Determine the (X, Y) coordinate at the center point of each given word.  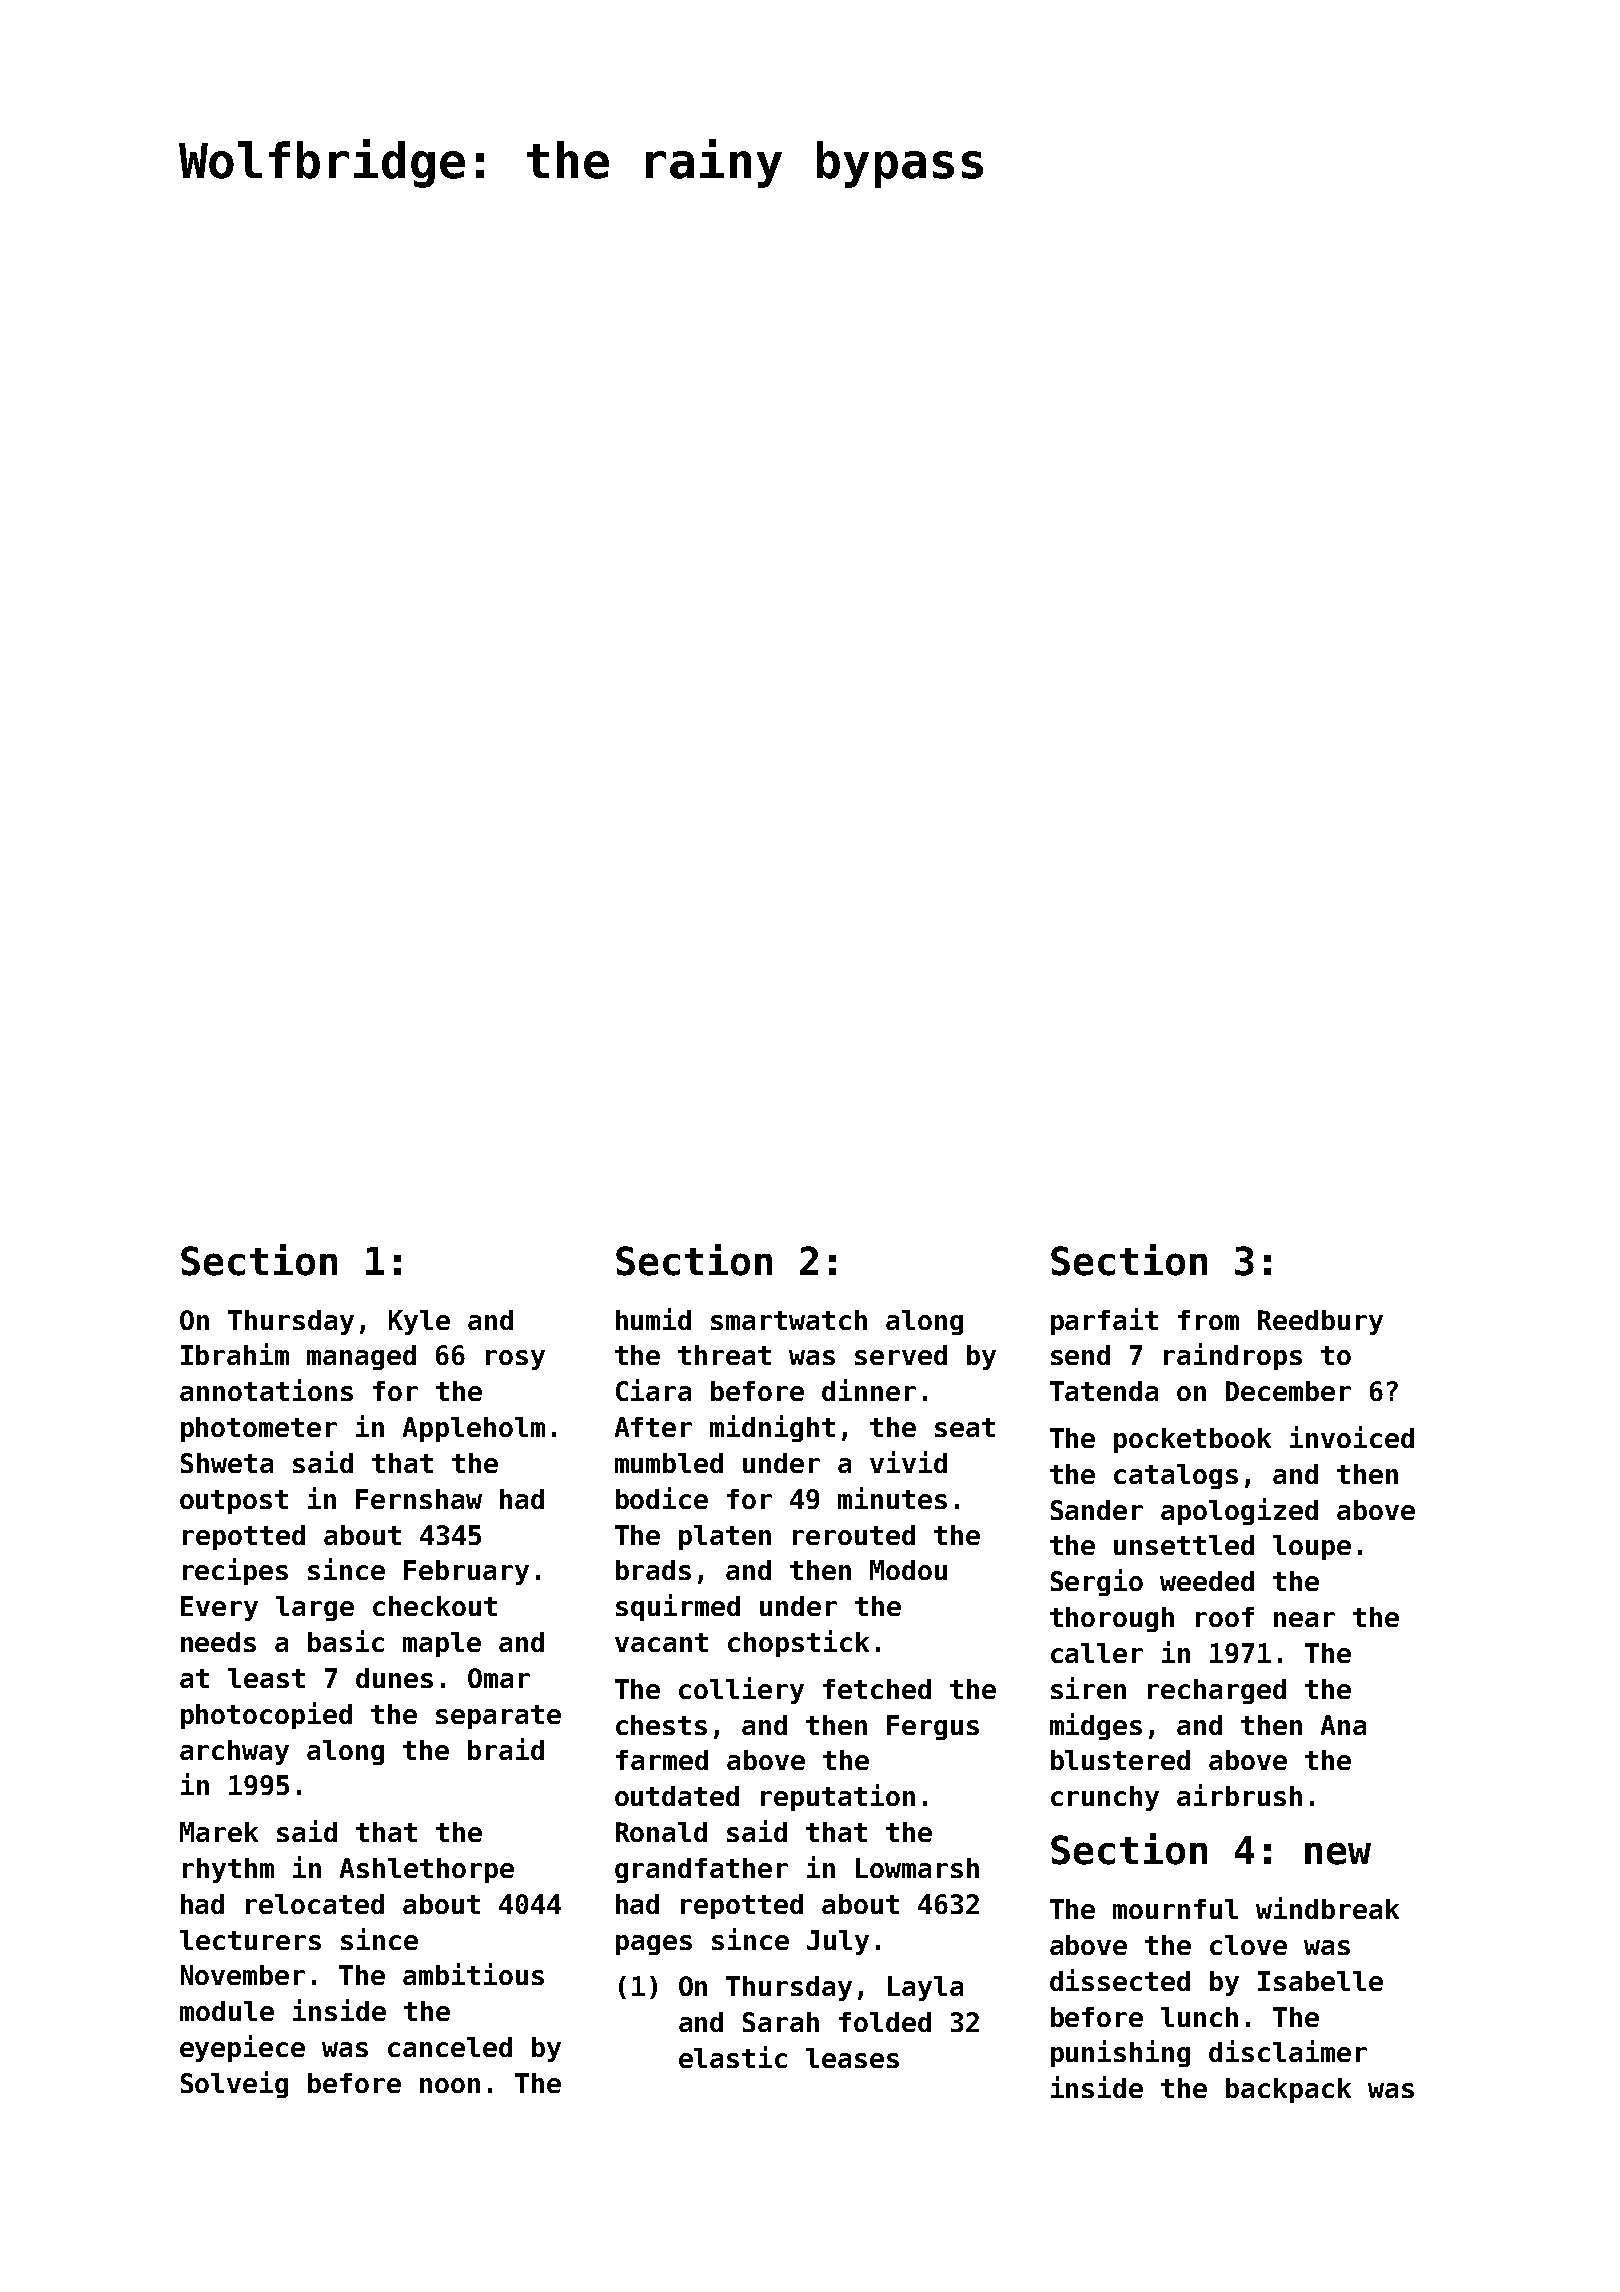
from (1208, 1320)
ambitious (473, 1974)
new (1338, 1853)
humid (653, 1319)
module (227, 2011)
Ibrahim (235, 1354)
